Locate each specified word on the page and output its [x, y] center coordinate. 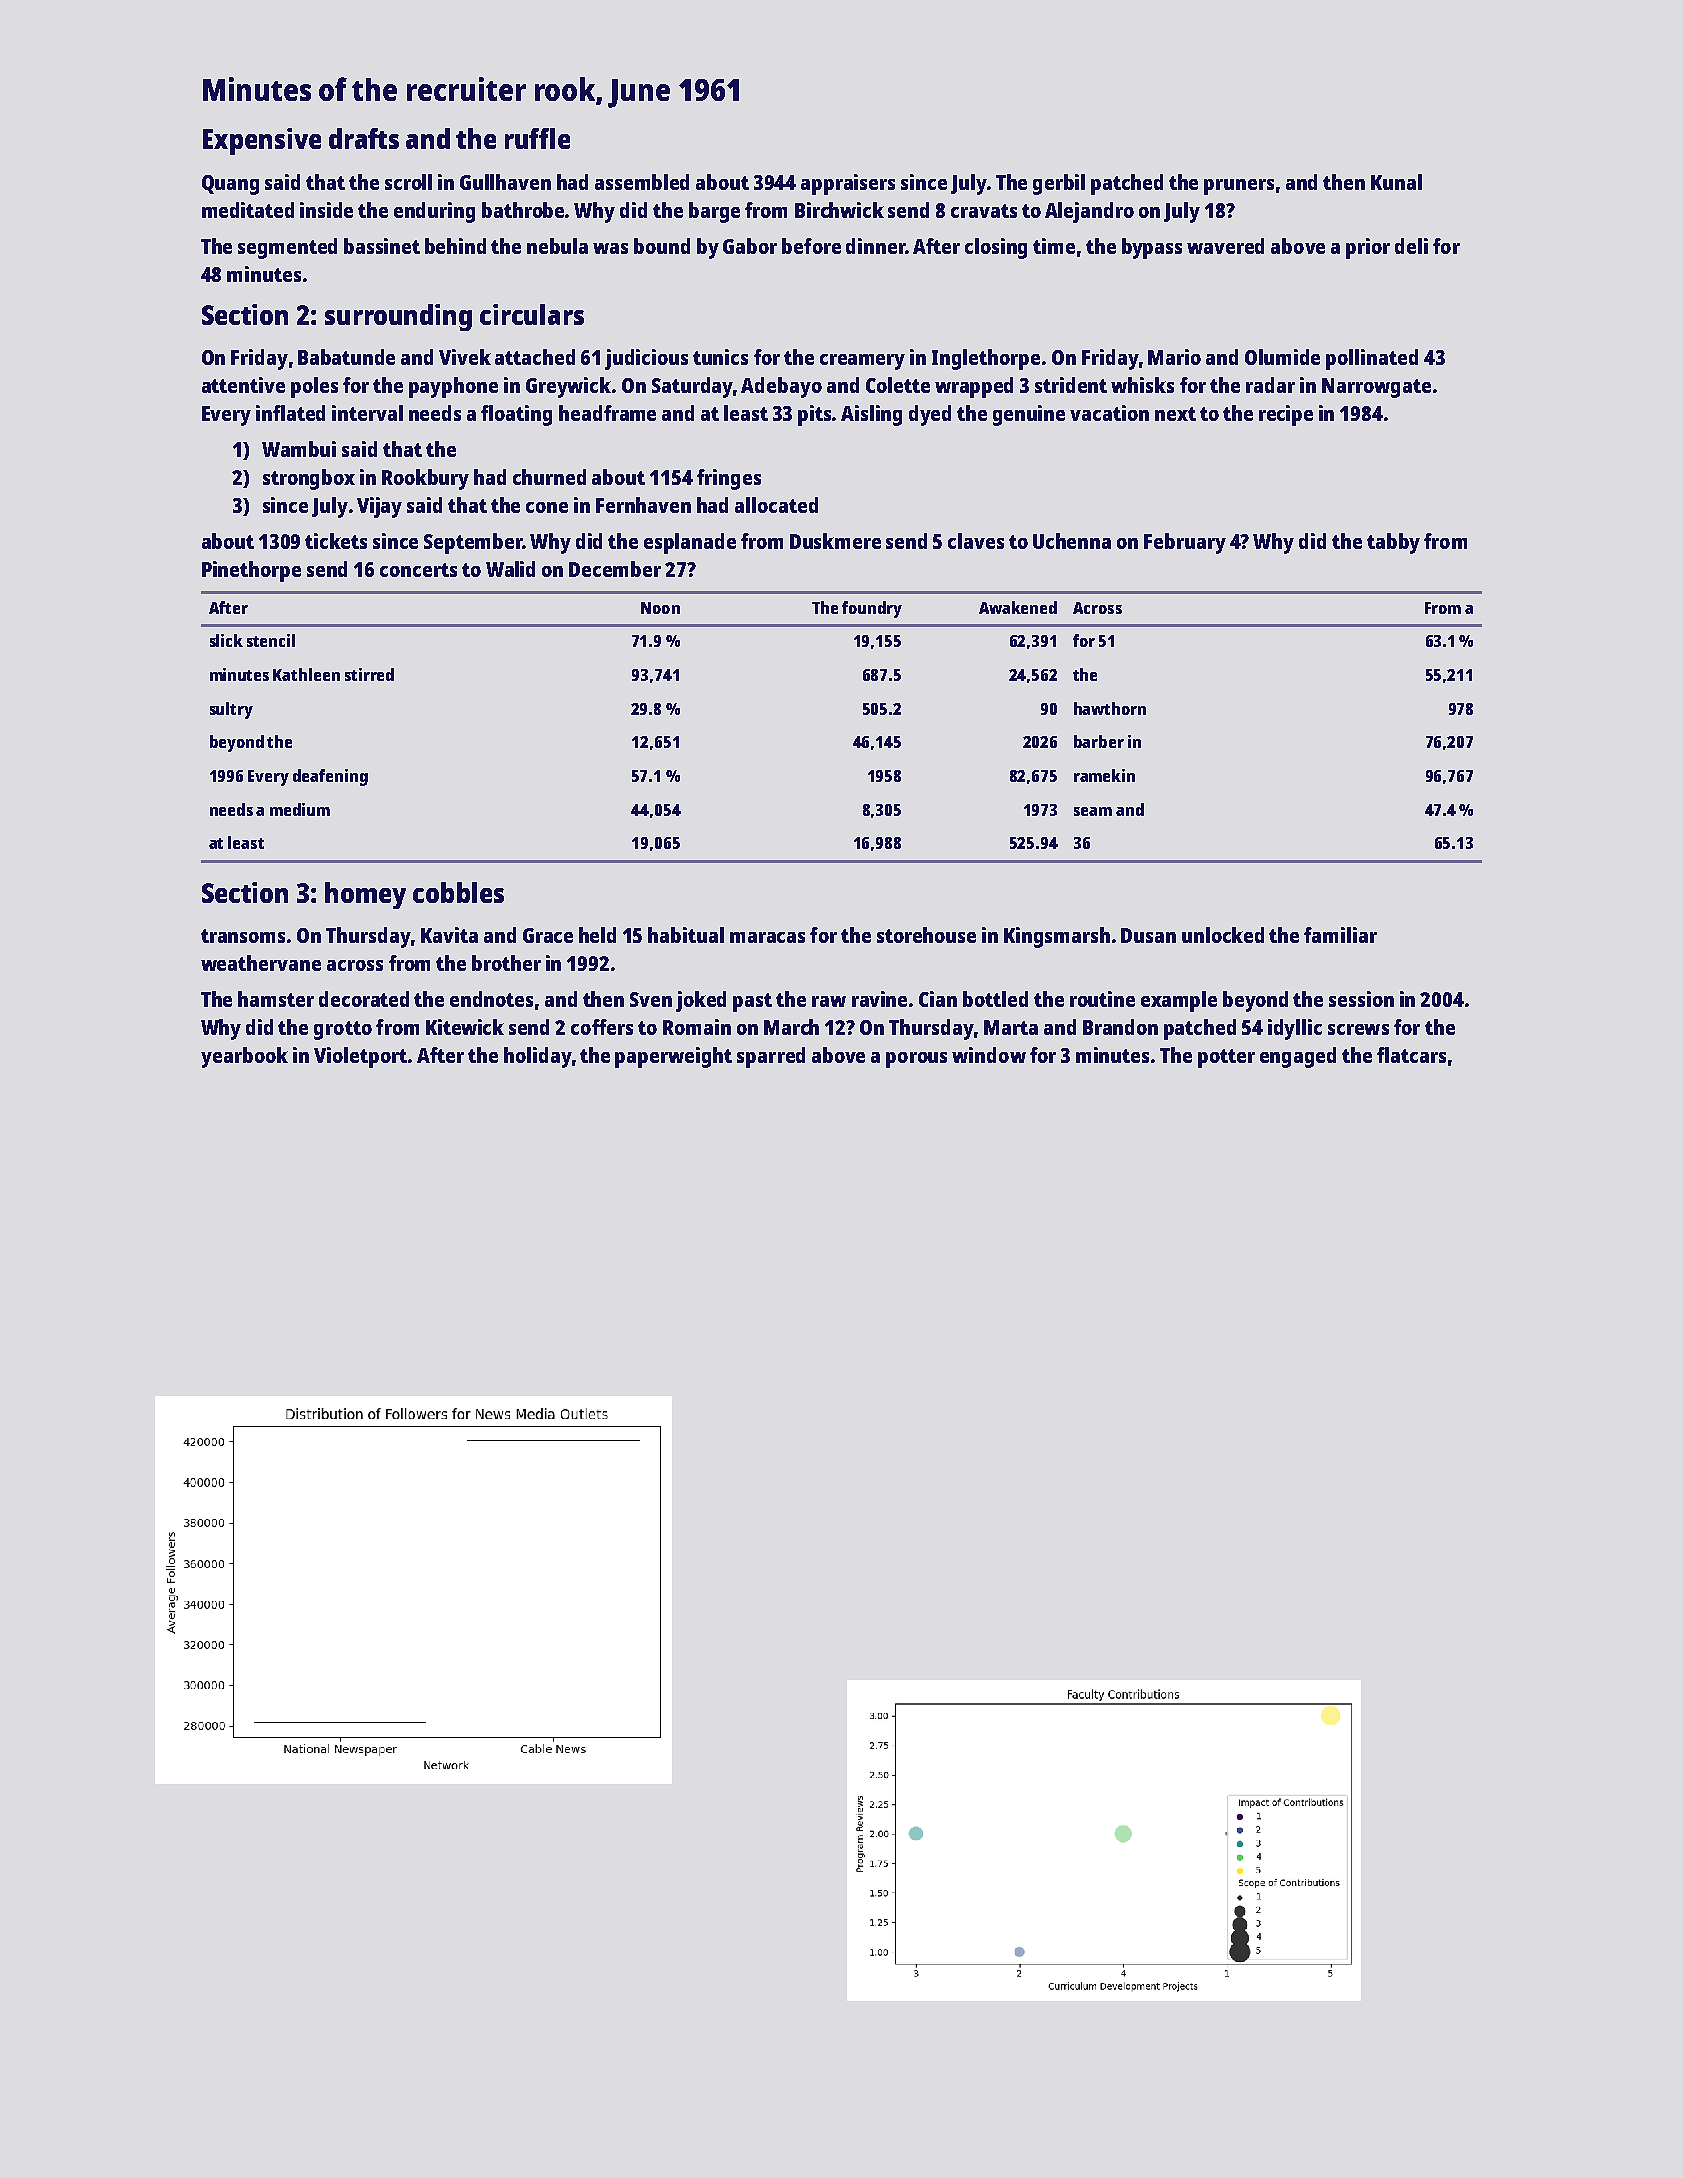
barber [1099, 741]
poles [314, 387]
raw [829, 1001]
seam [1093, 811]
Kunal [1396, 182]
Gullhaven [505, 182]
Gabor [750, 246]
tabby [1393, 543]
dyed [930, 415]
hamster [276, 999]
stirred [369, 674]
